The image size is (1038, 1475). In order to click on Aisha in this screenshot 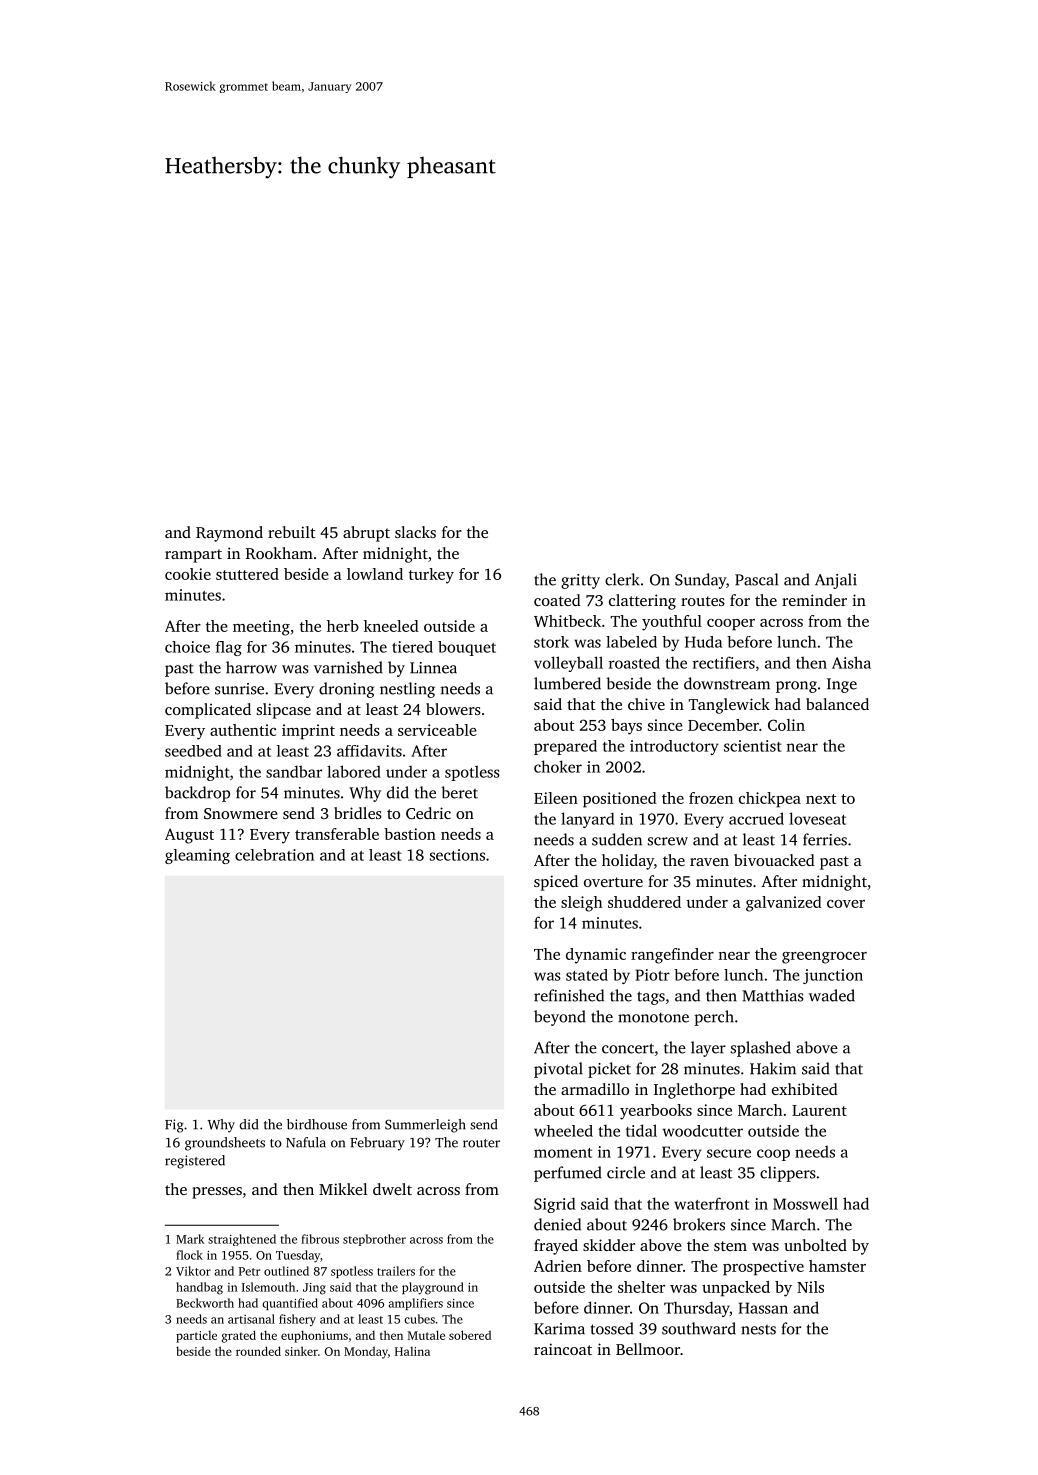, I will do `click(851, 662)`.
